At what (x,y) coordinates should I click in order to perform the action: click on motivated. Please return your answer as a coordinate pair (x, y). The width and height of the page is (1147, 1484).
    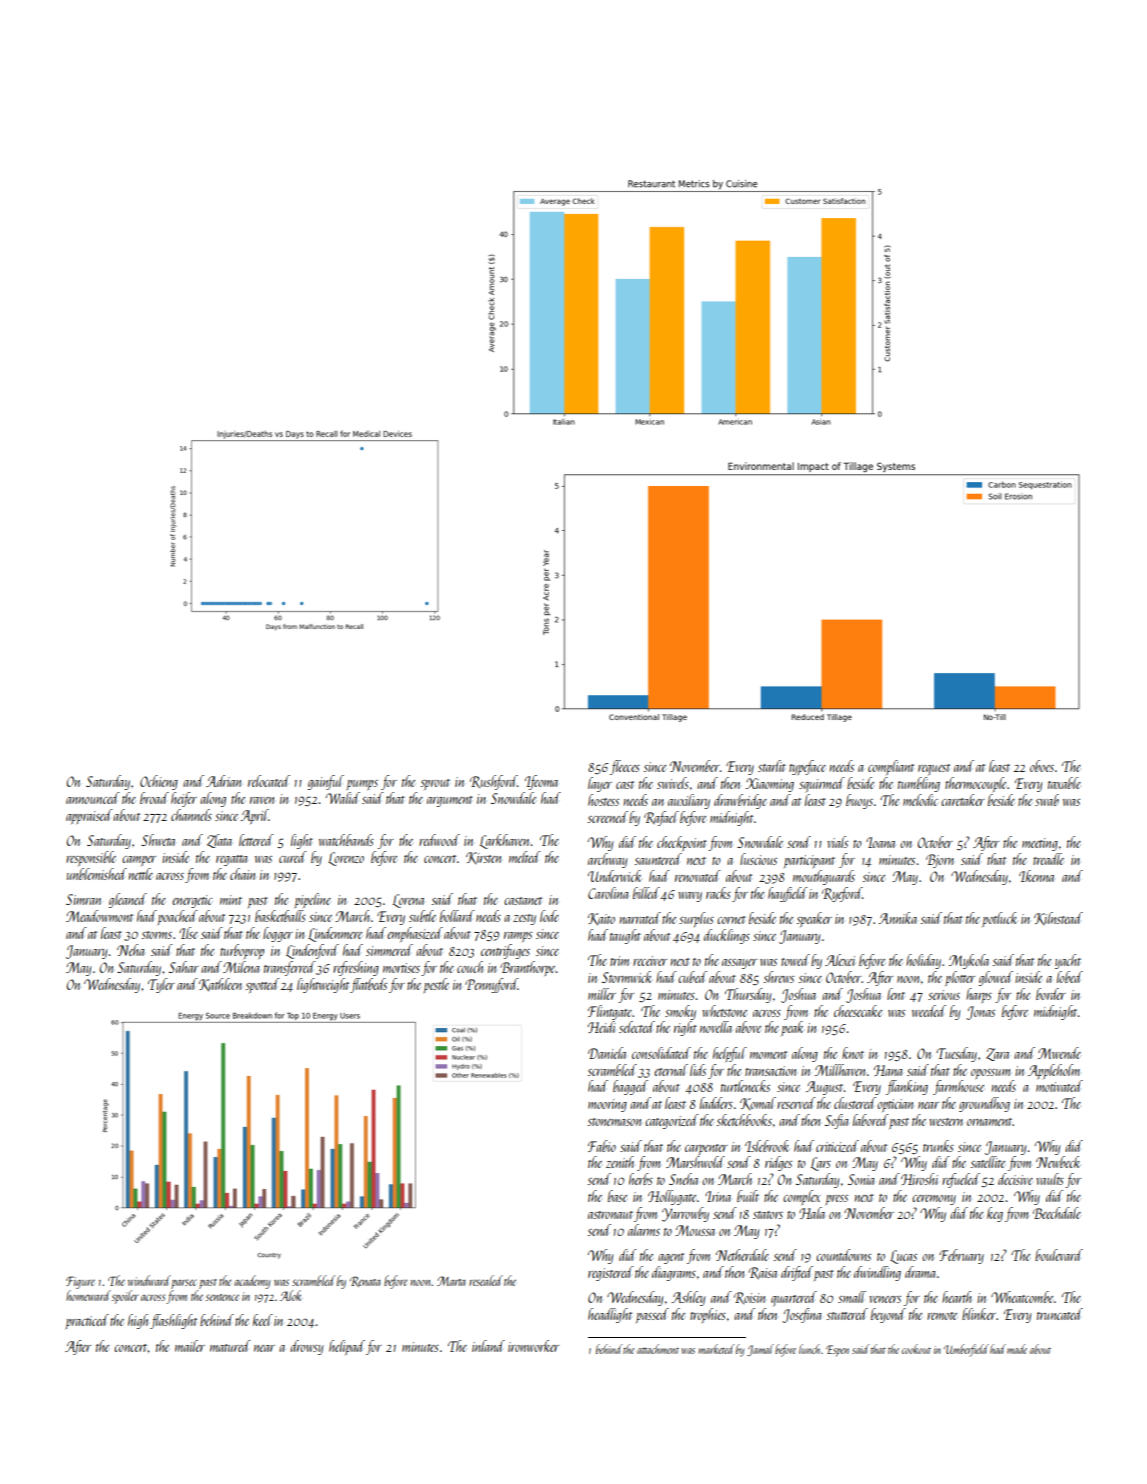
    Looking at the image, I should click on (1059, 1086).
